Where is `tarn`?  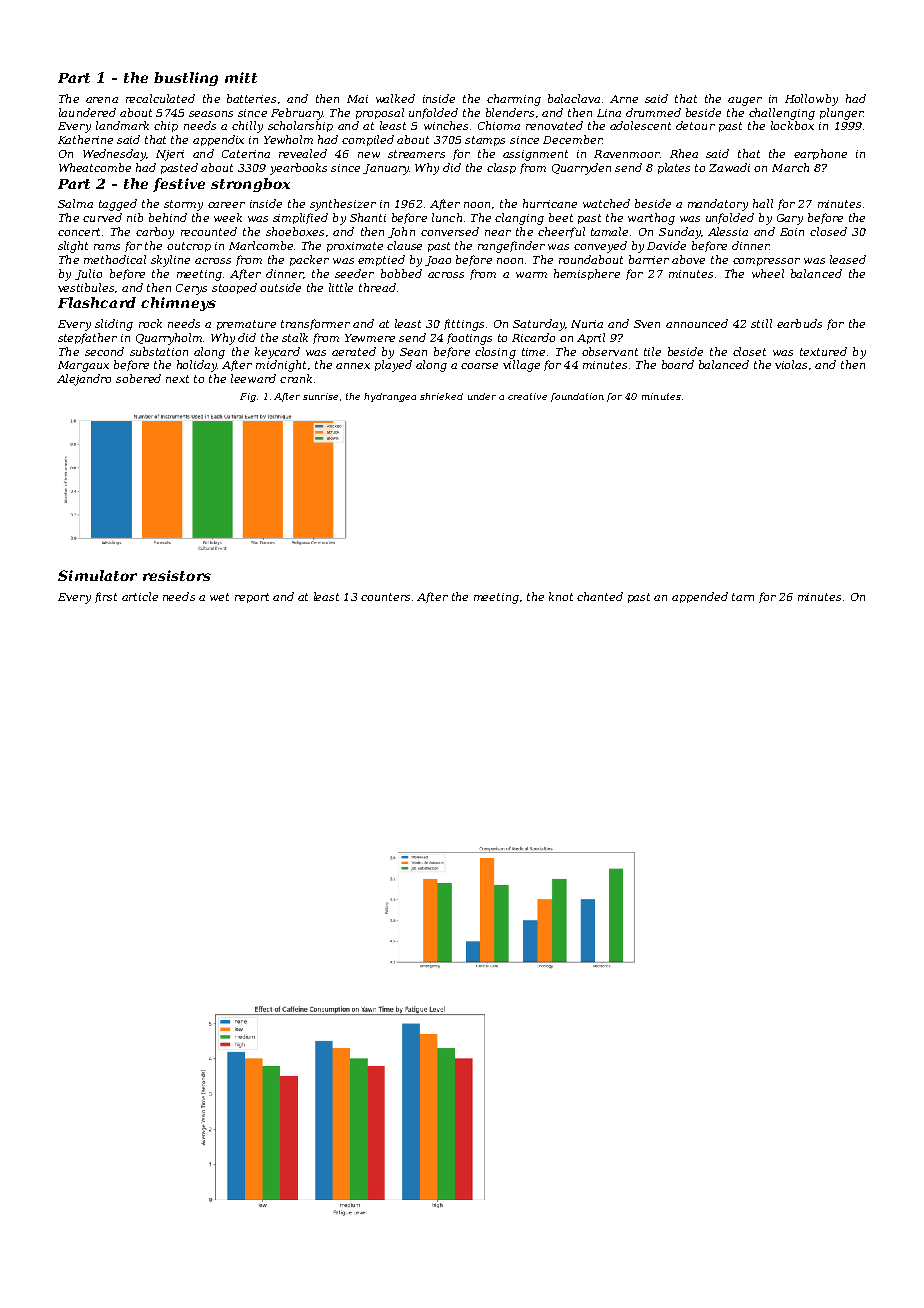
tarn is located at coordinates (743, 597).
